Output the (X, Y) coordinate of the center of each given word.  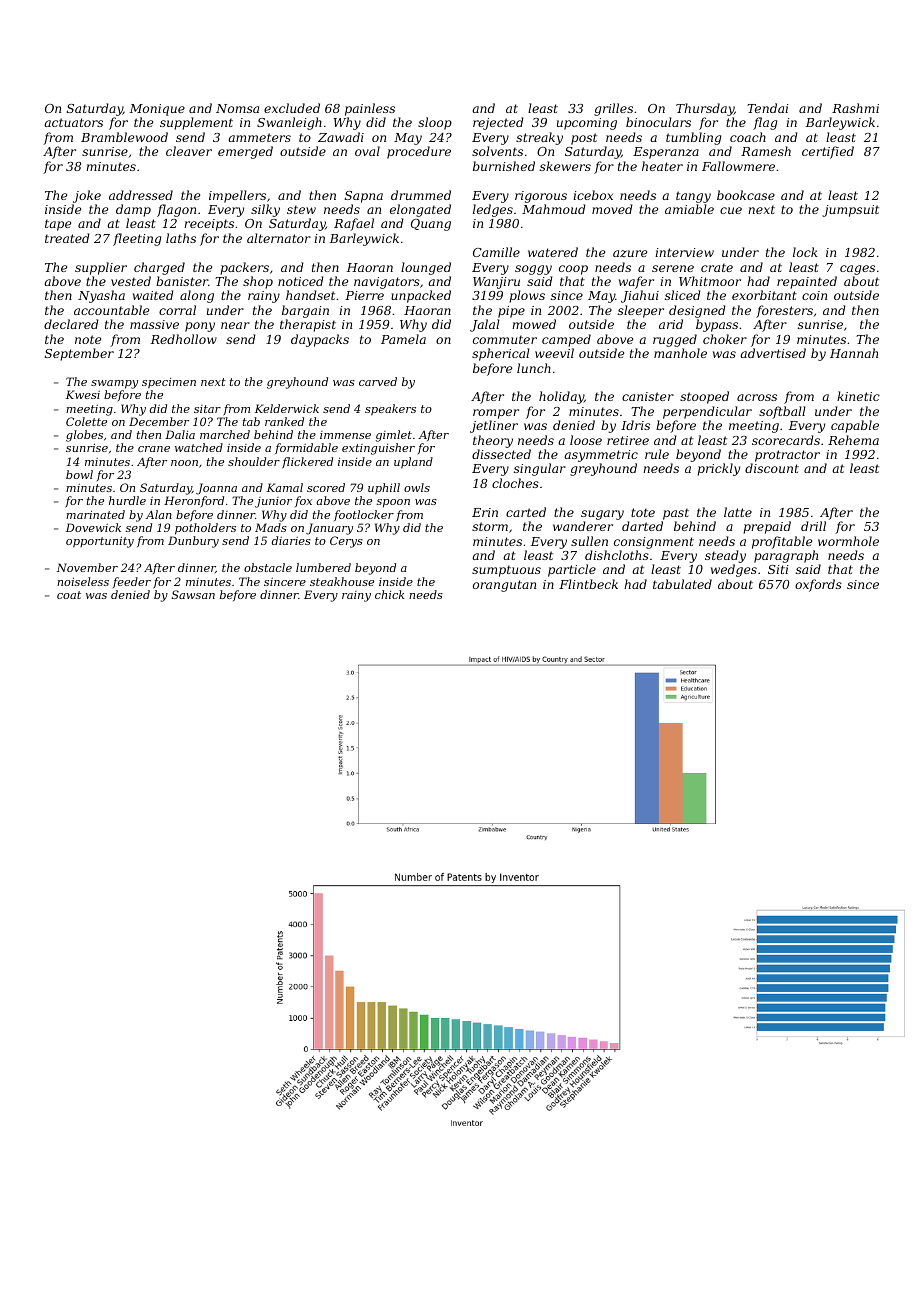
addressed (141, 195)
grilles (613, 109)
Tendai (767, 108)
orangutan (504, 586)
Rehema (853, 440)
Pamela (403, 339)
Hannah (854, 353)
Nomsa (237, 108)
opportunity (100, 542)
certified (828, 152)
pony (200, 327)
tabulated (682, 584)
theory (493, 441)
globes (84, 436)
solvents (497, 151)
